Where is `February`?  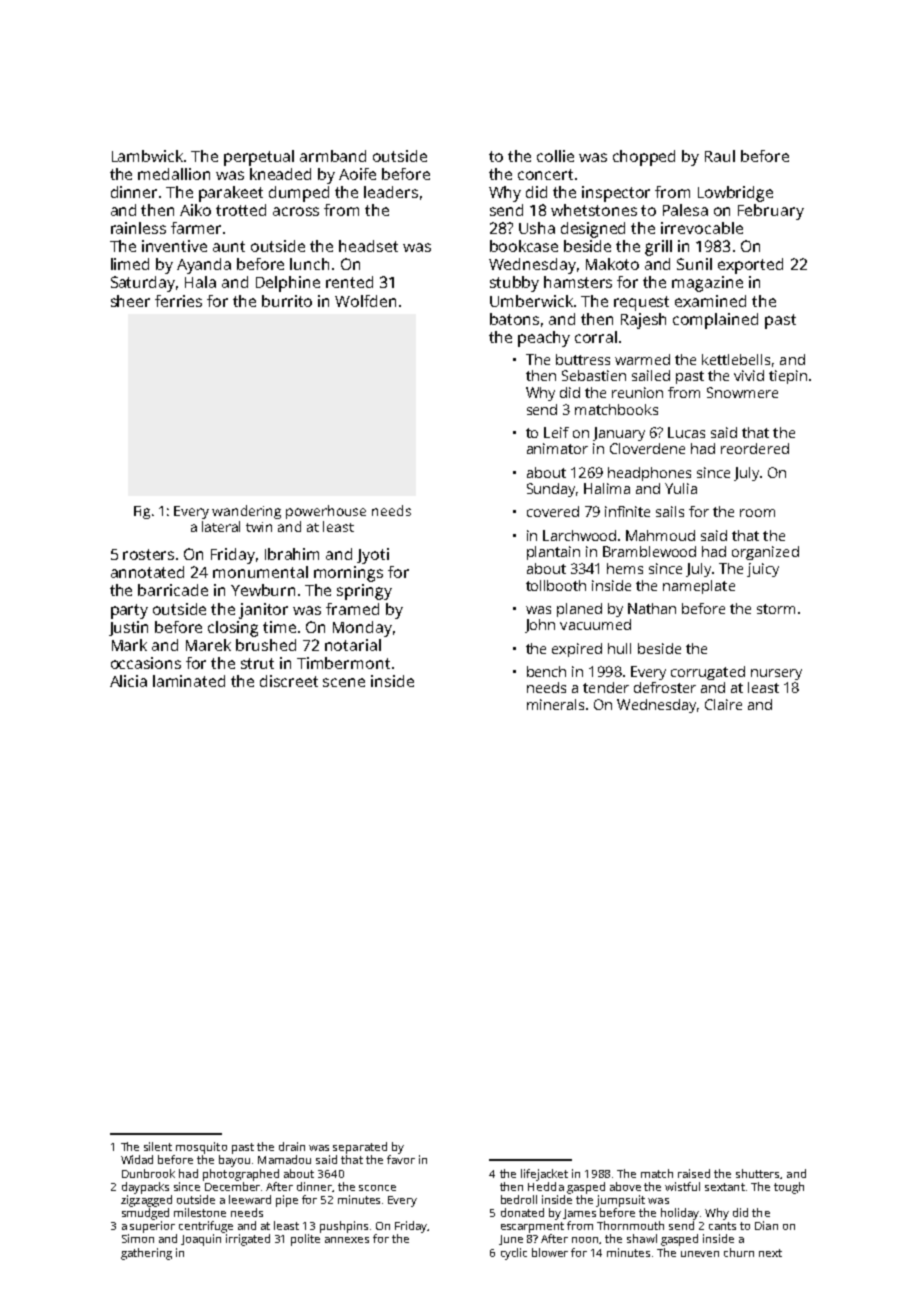
February is located at coordinates (771, 212).
